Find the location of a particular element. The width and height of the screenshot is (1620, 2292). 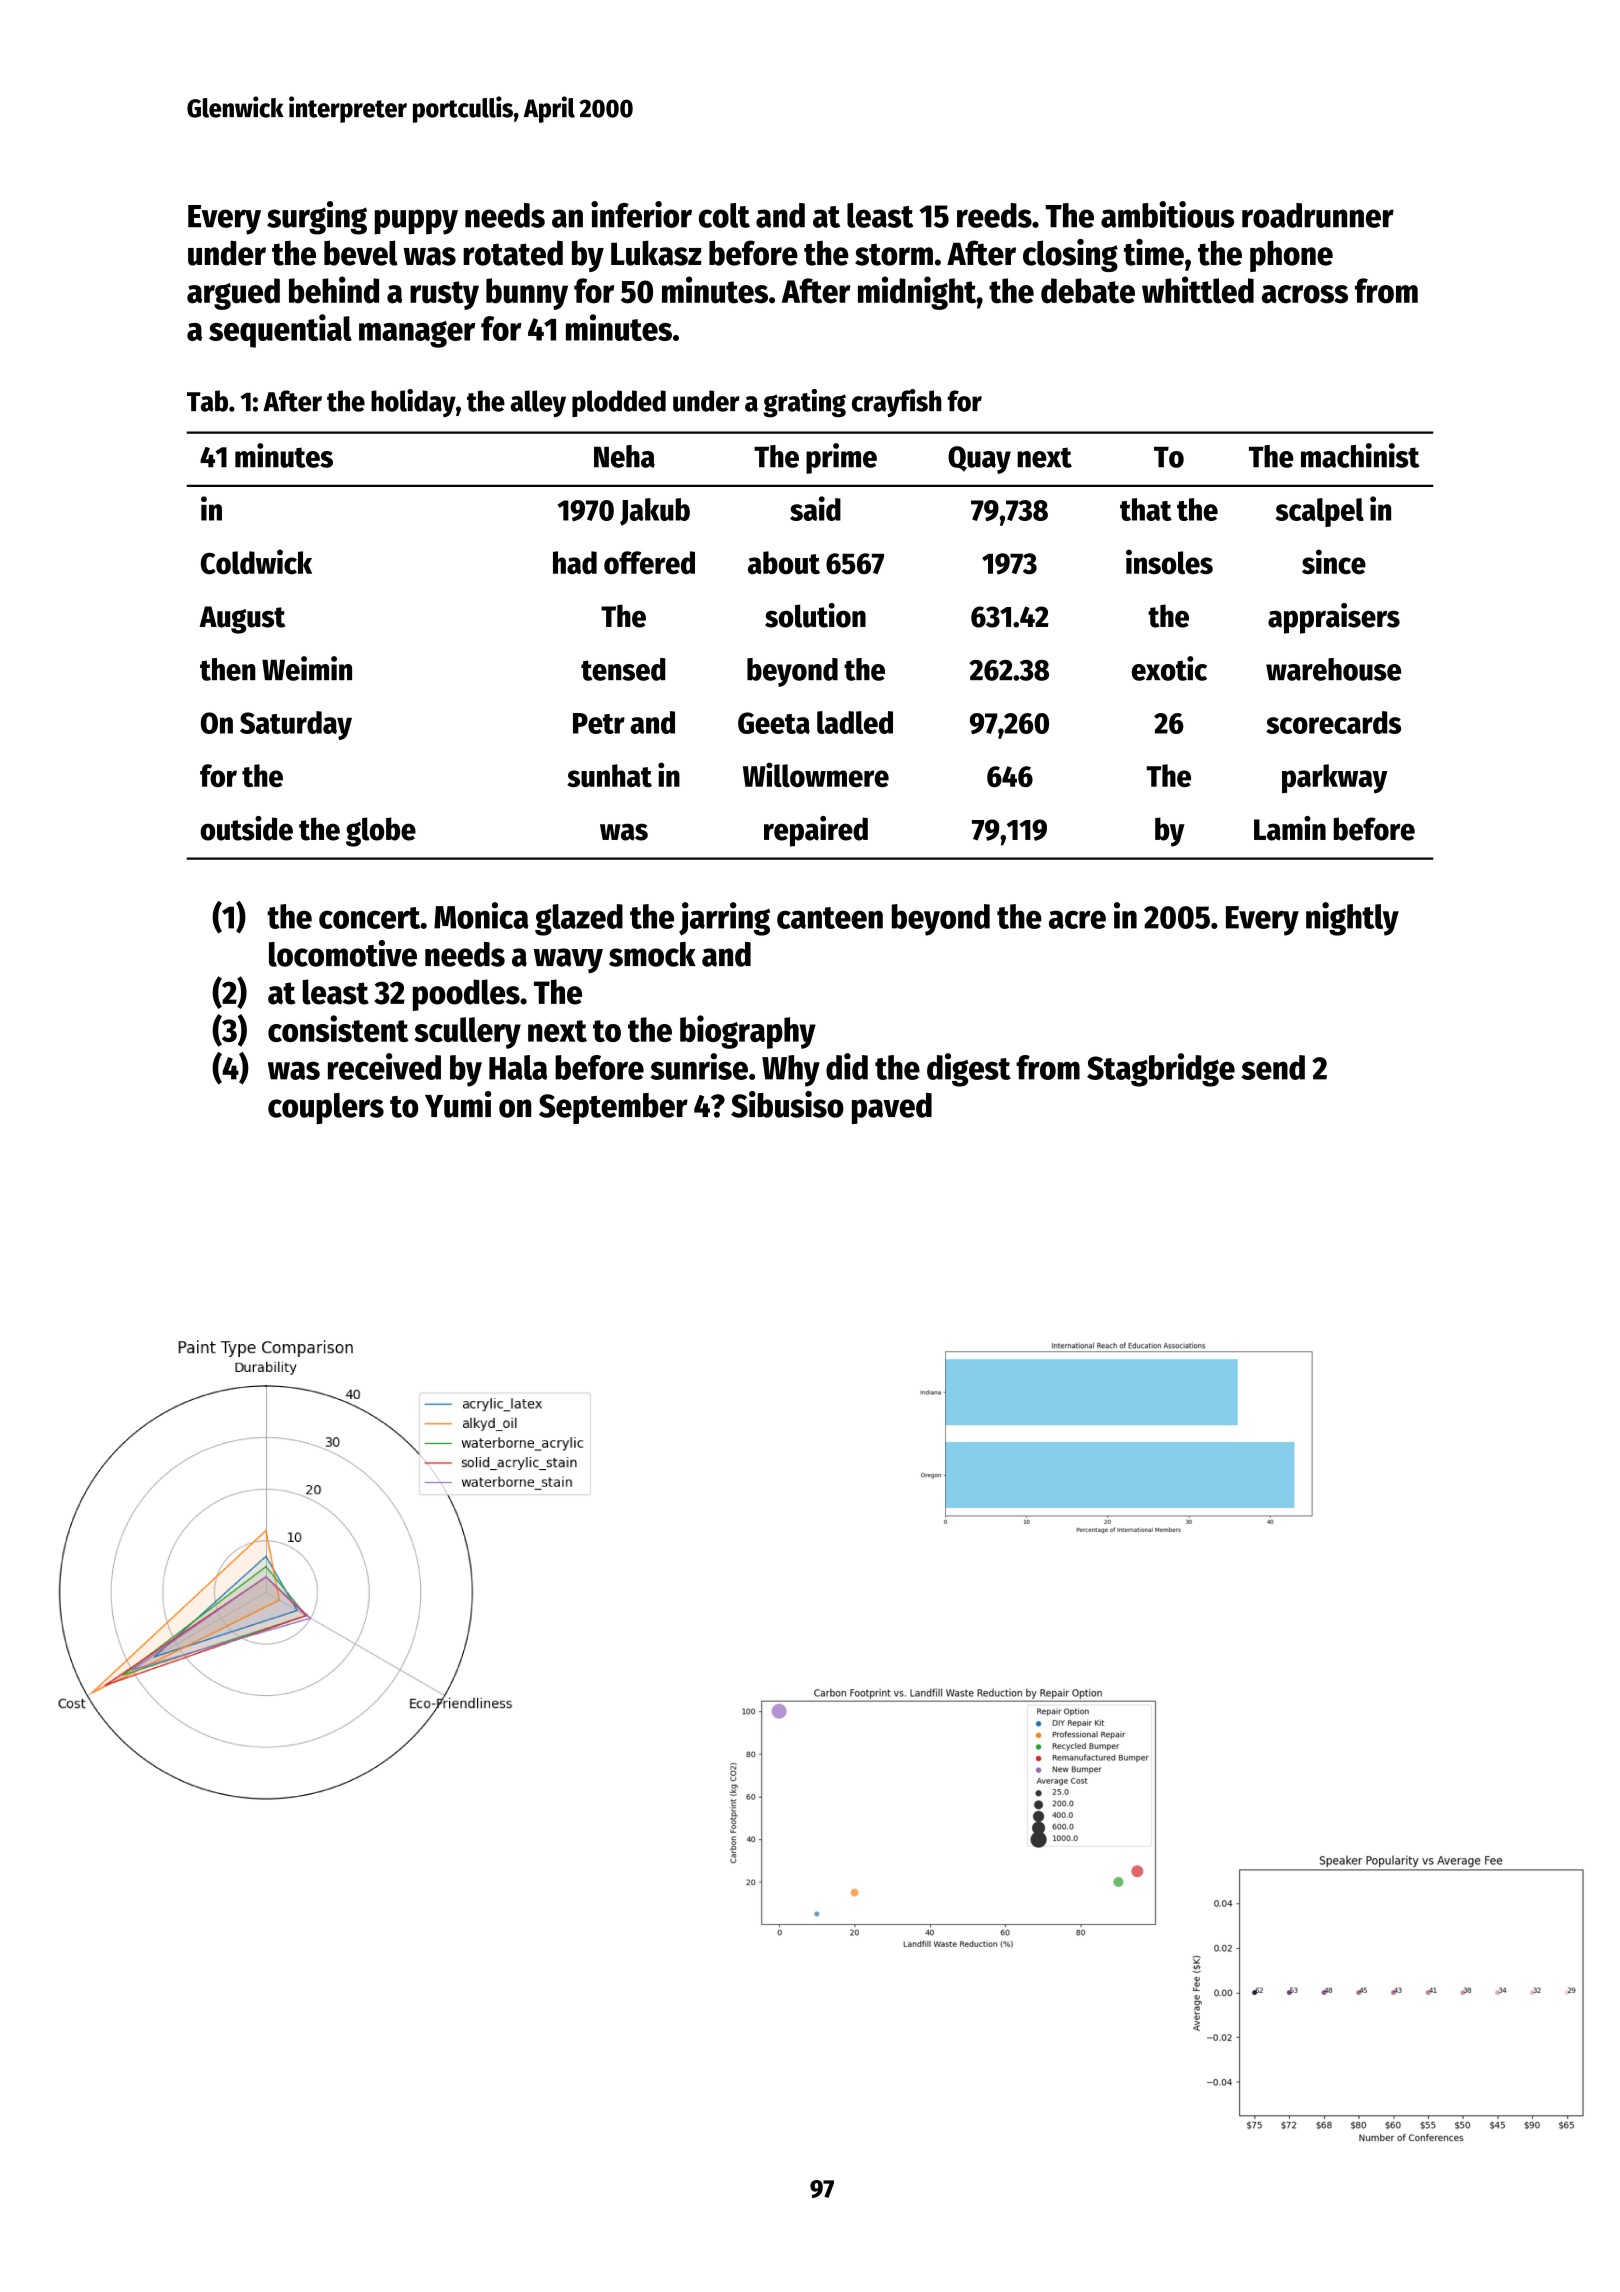

about is located at coordinates (784, 562).
